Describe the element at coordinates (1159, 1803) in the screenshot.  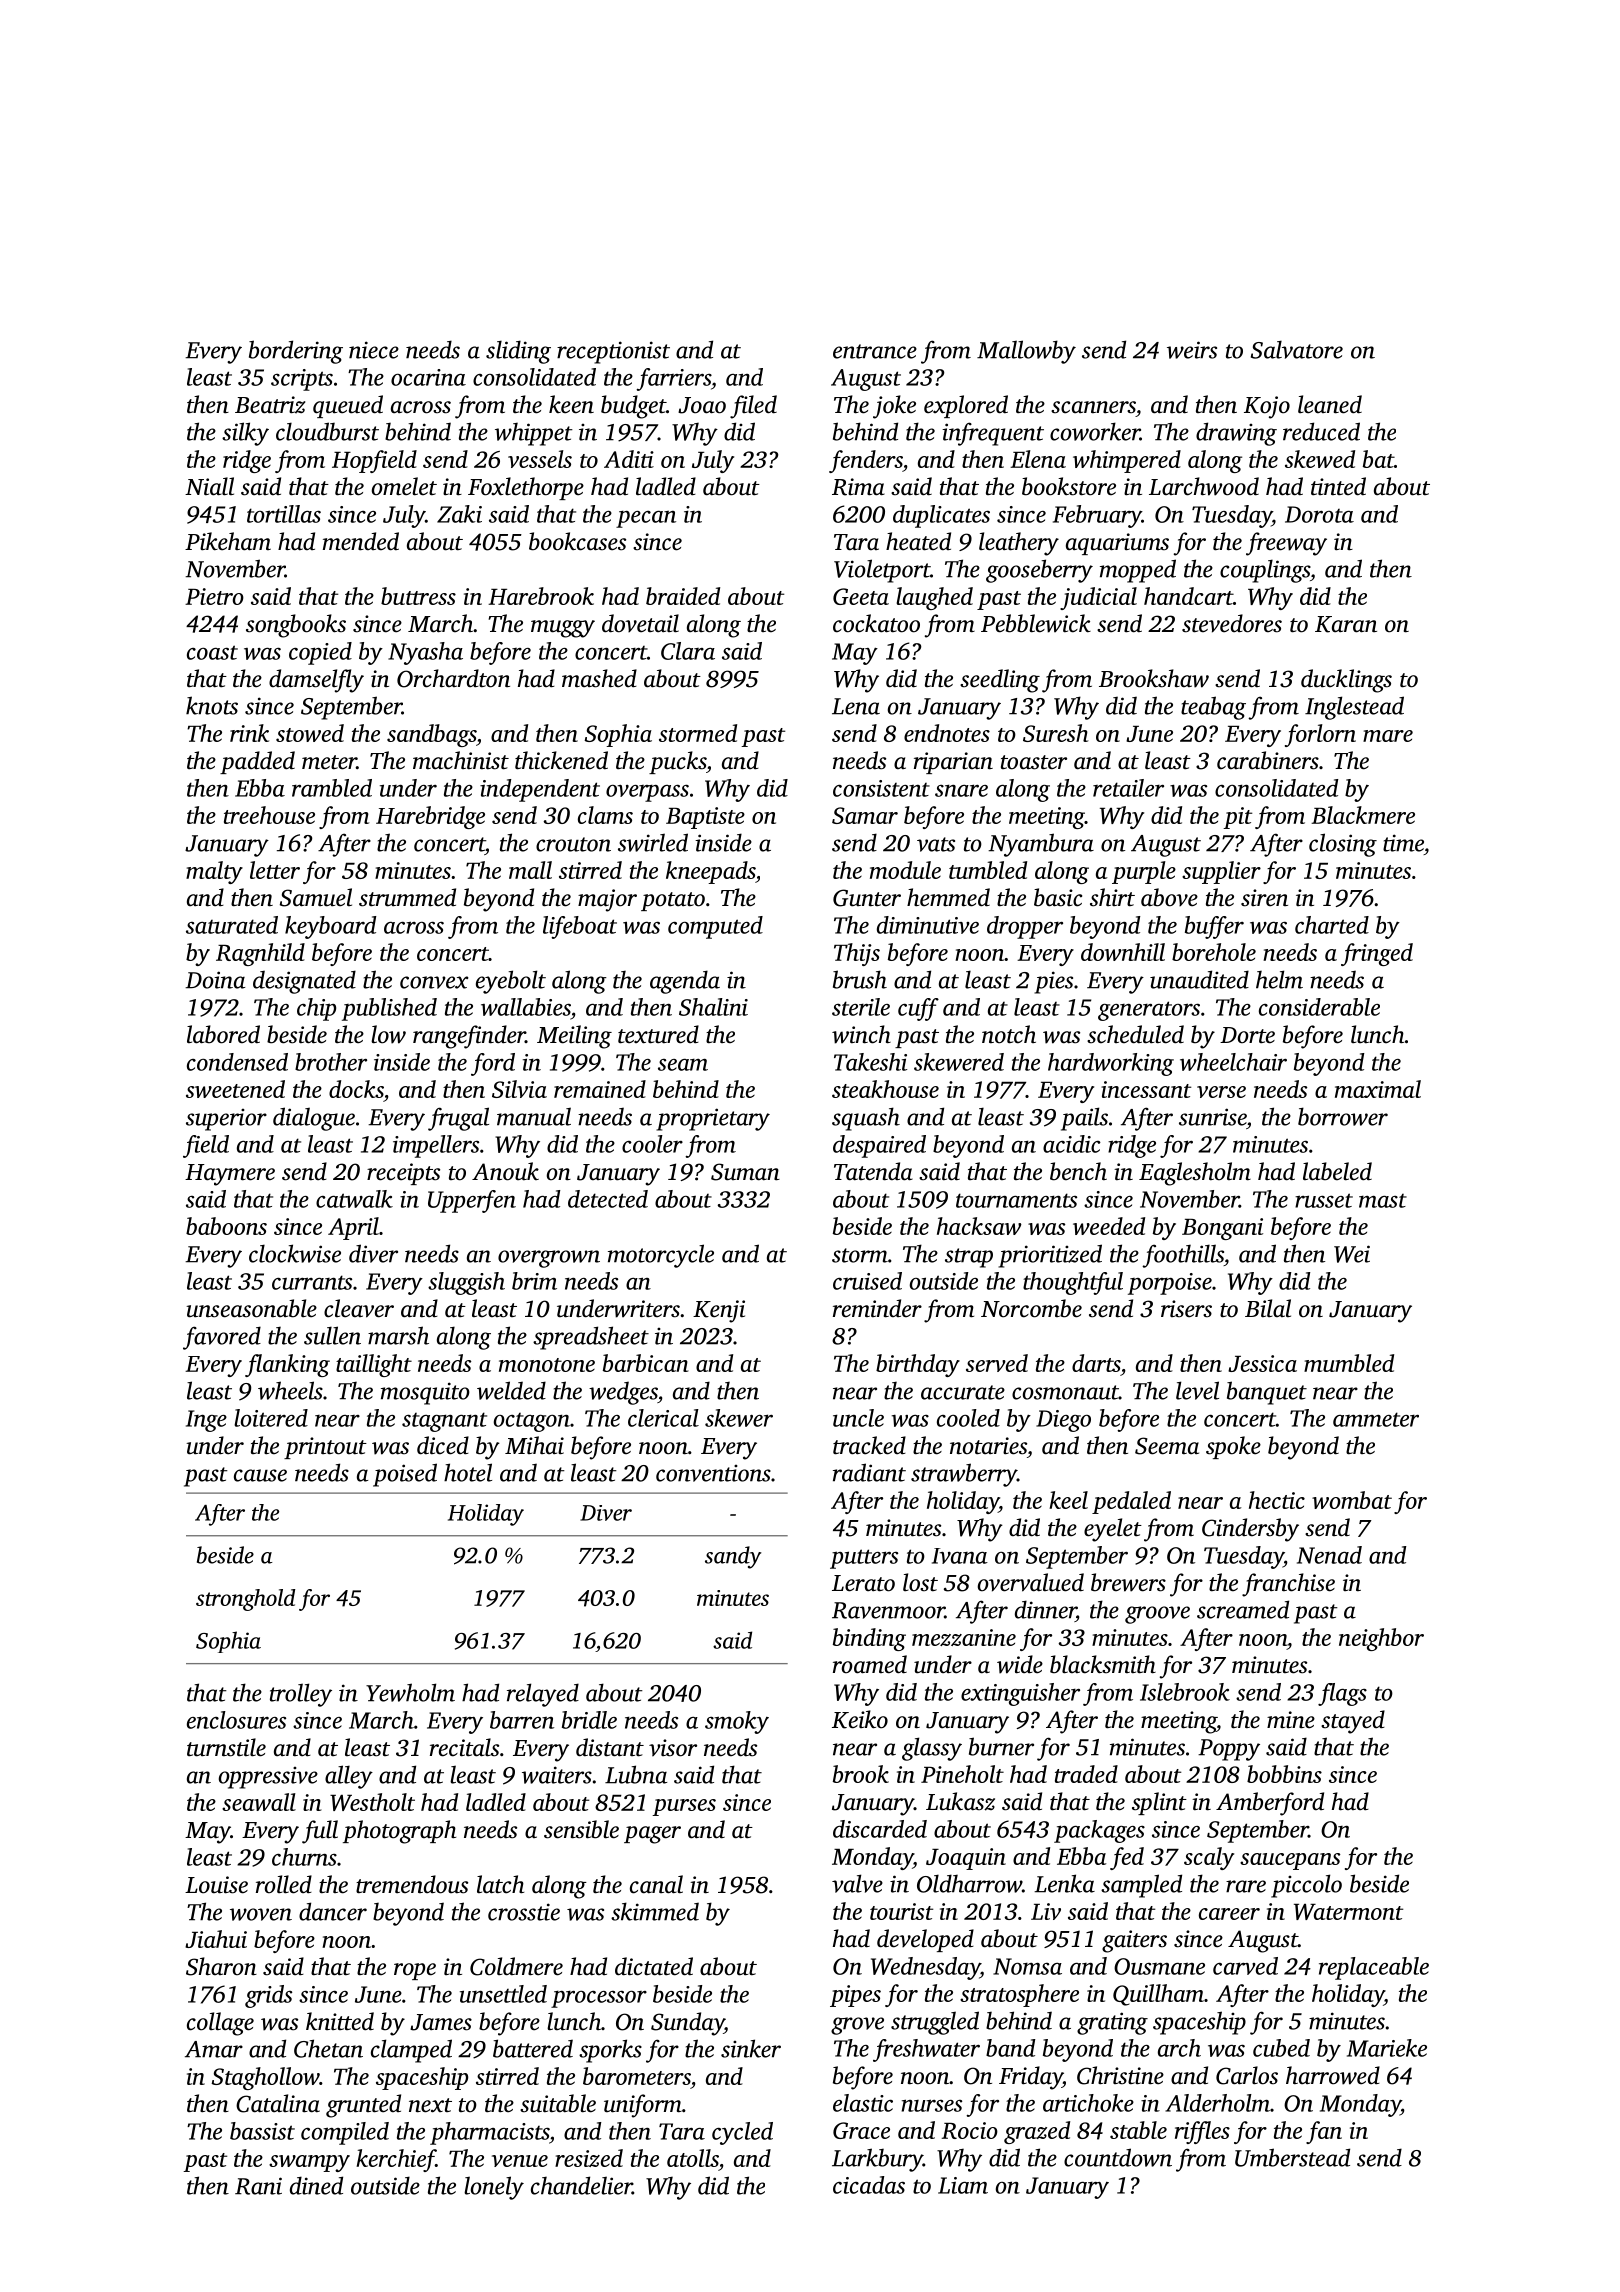
I see `splint` at that location.
